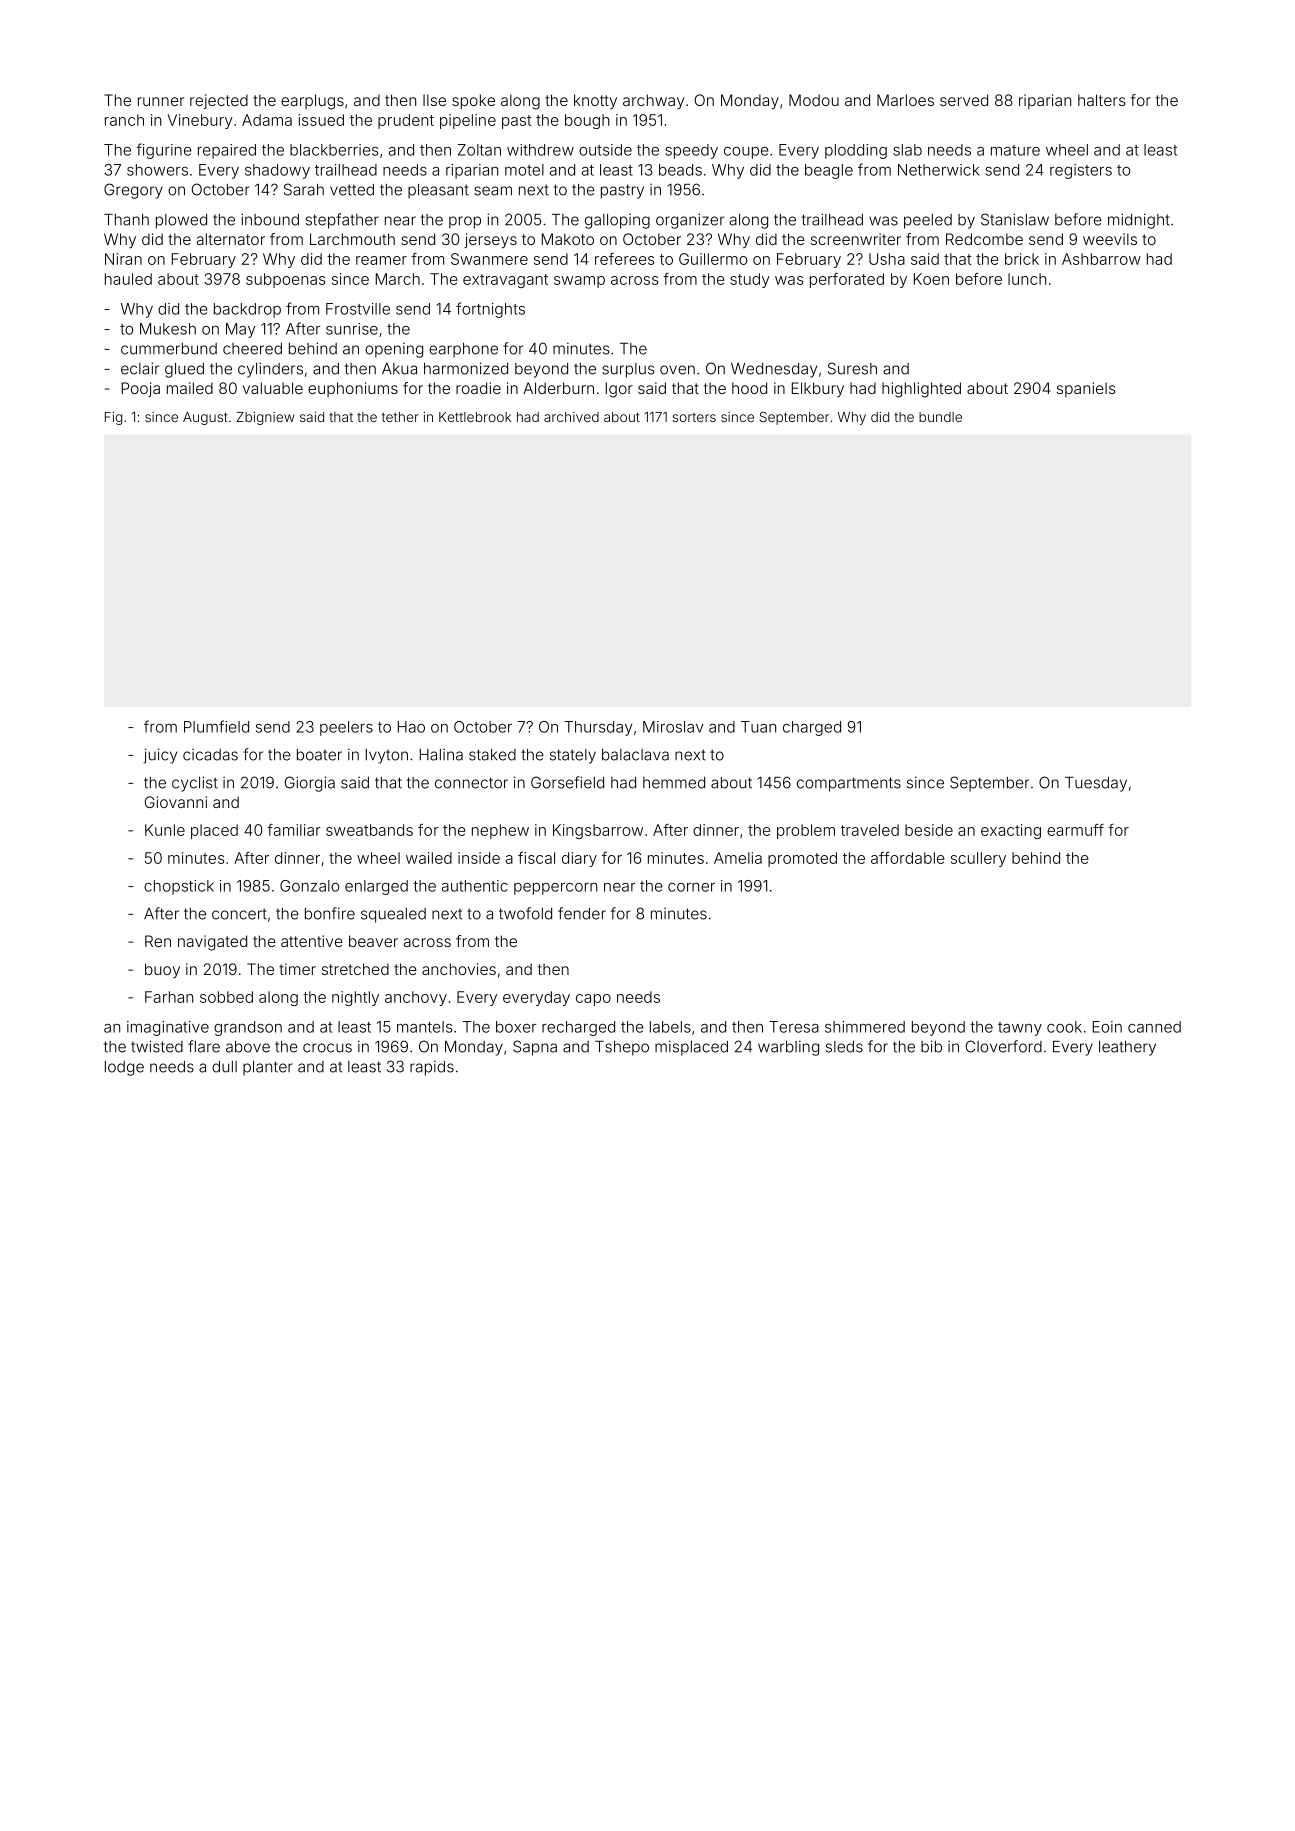  What do you see at coordinates (1027, 279) in the screenshot?
I see `lunch` at bounding box center [1027, 279].
